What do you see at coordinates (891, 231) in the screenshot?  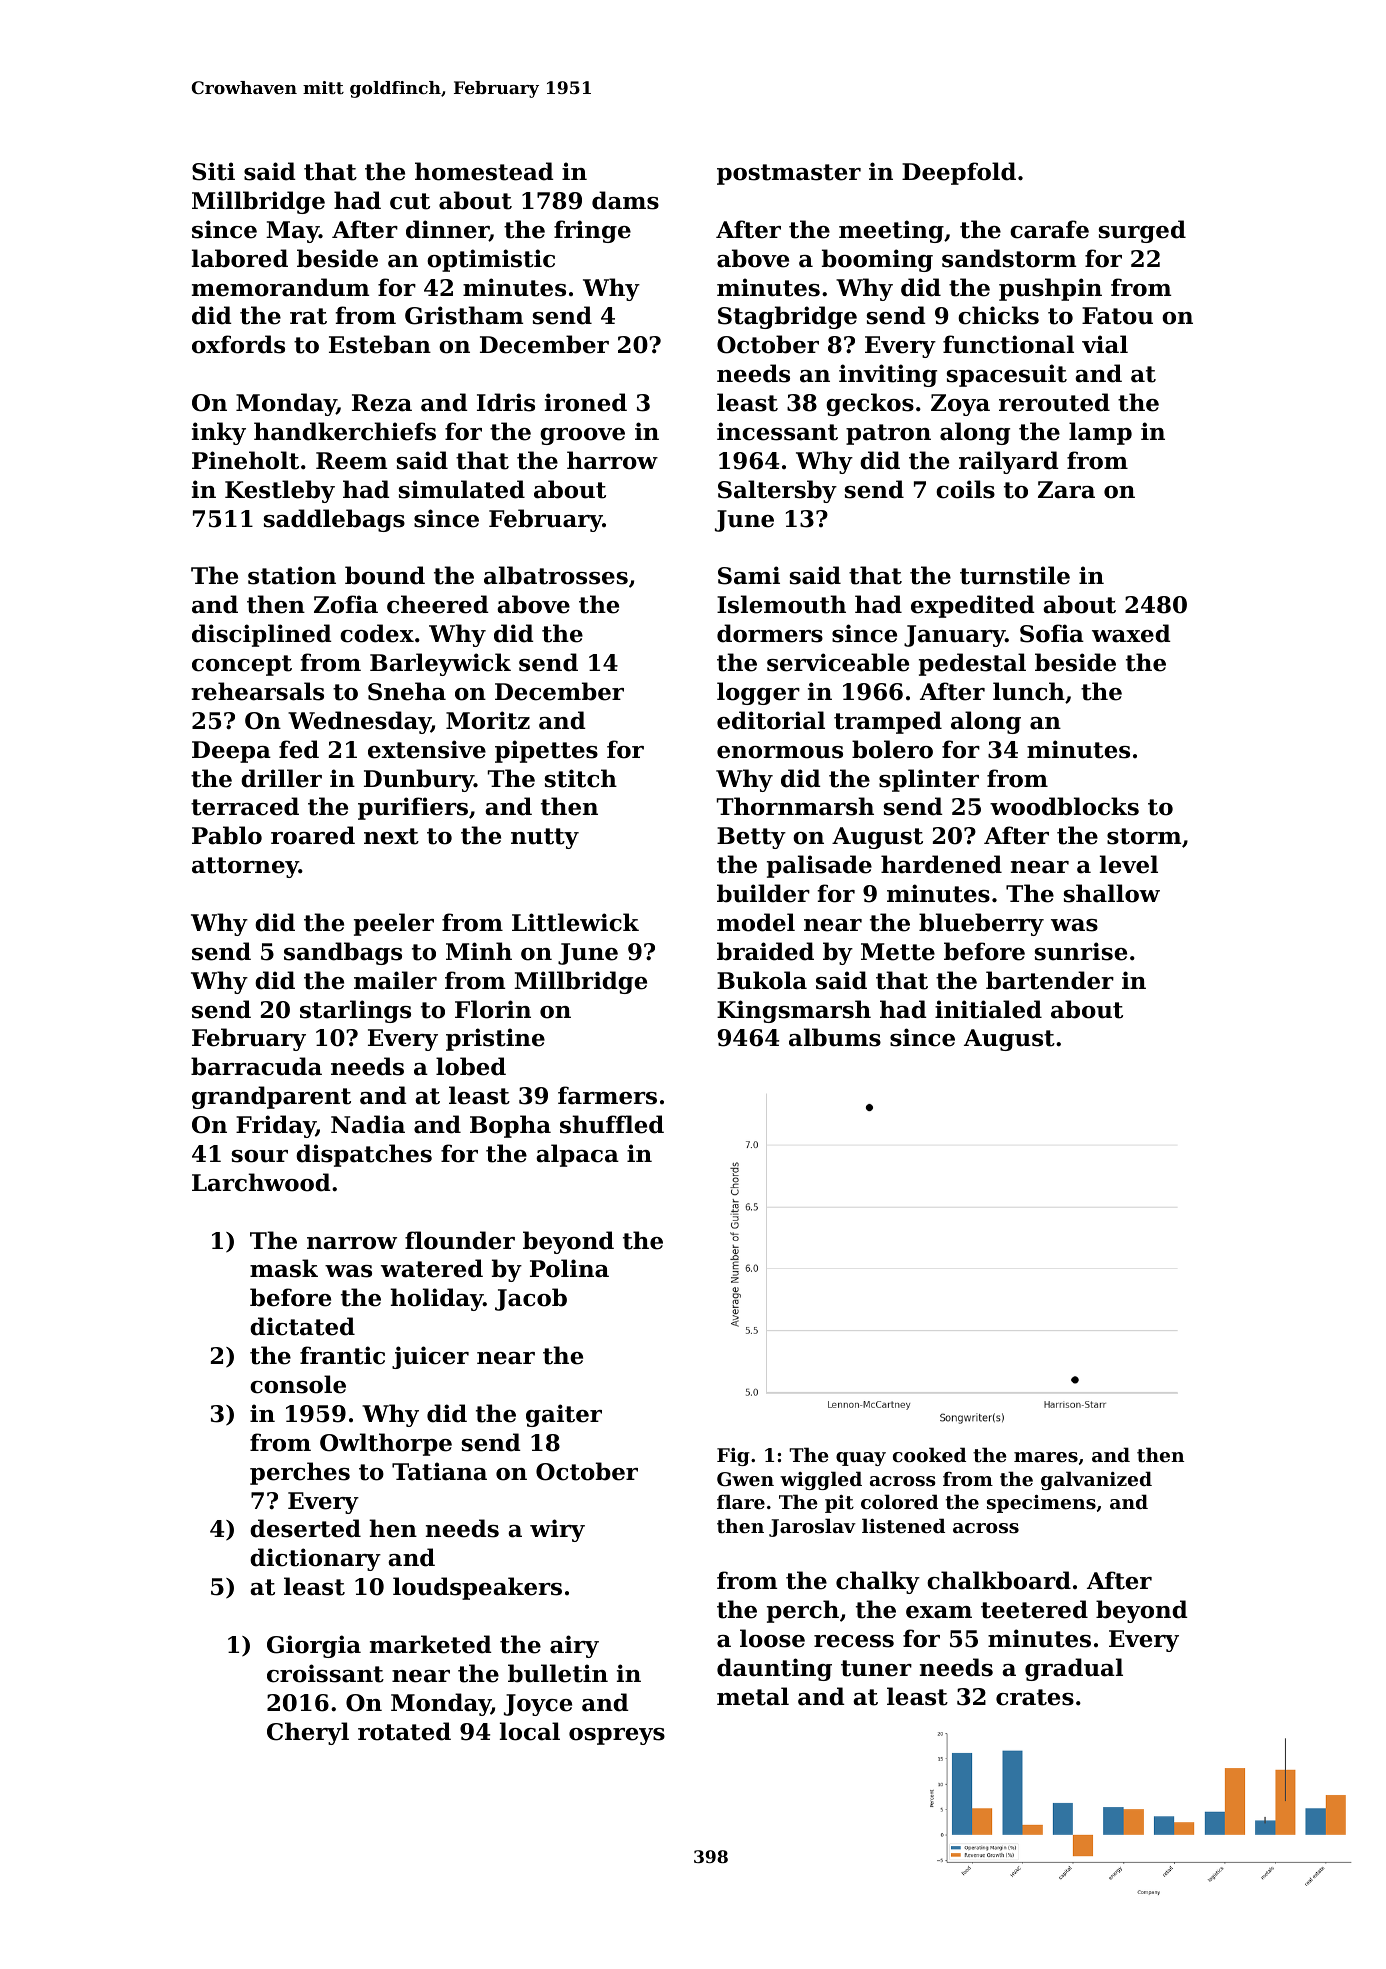 I see `meeting` at bounding box center [891, 231].
